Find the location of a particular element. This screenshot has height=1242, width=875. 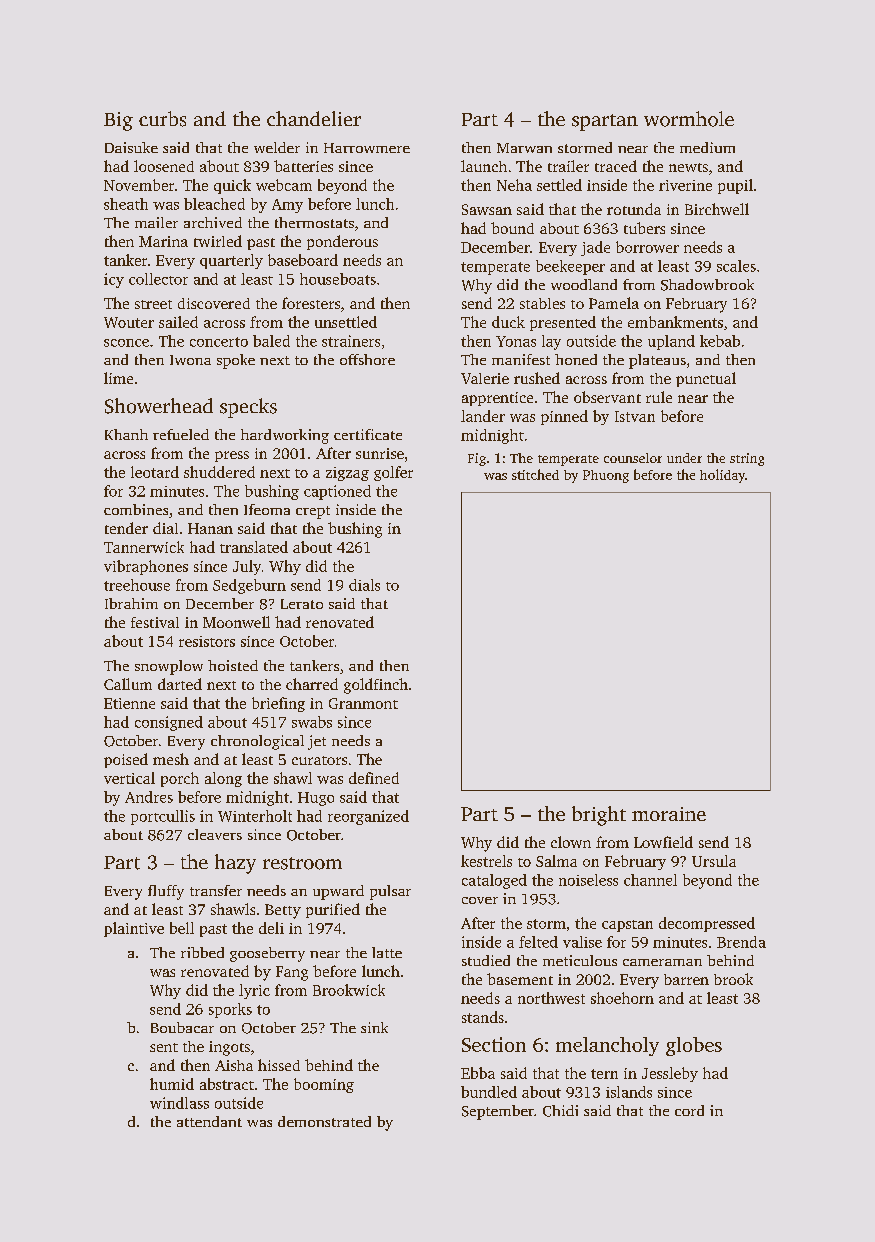

Harrowmere is located at coordinates (367, 148).
